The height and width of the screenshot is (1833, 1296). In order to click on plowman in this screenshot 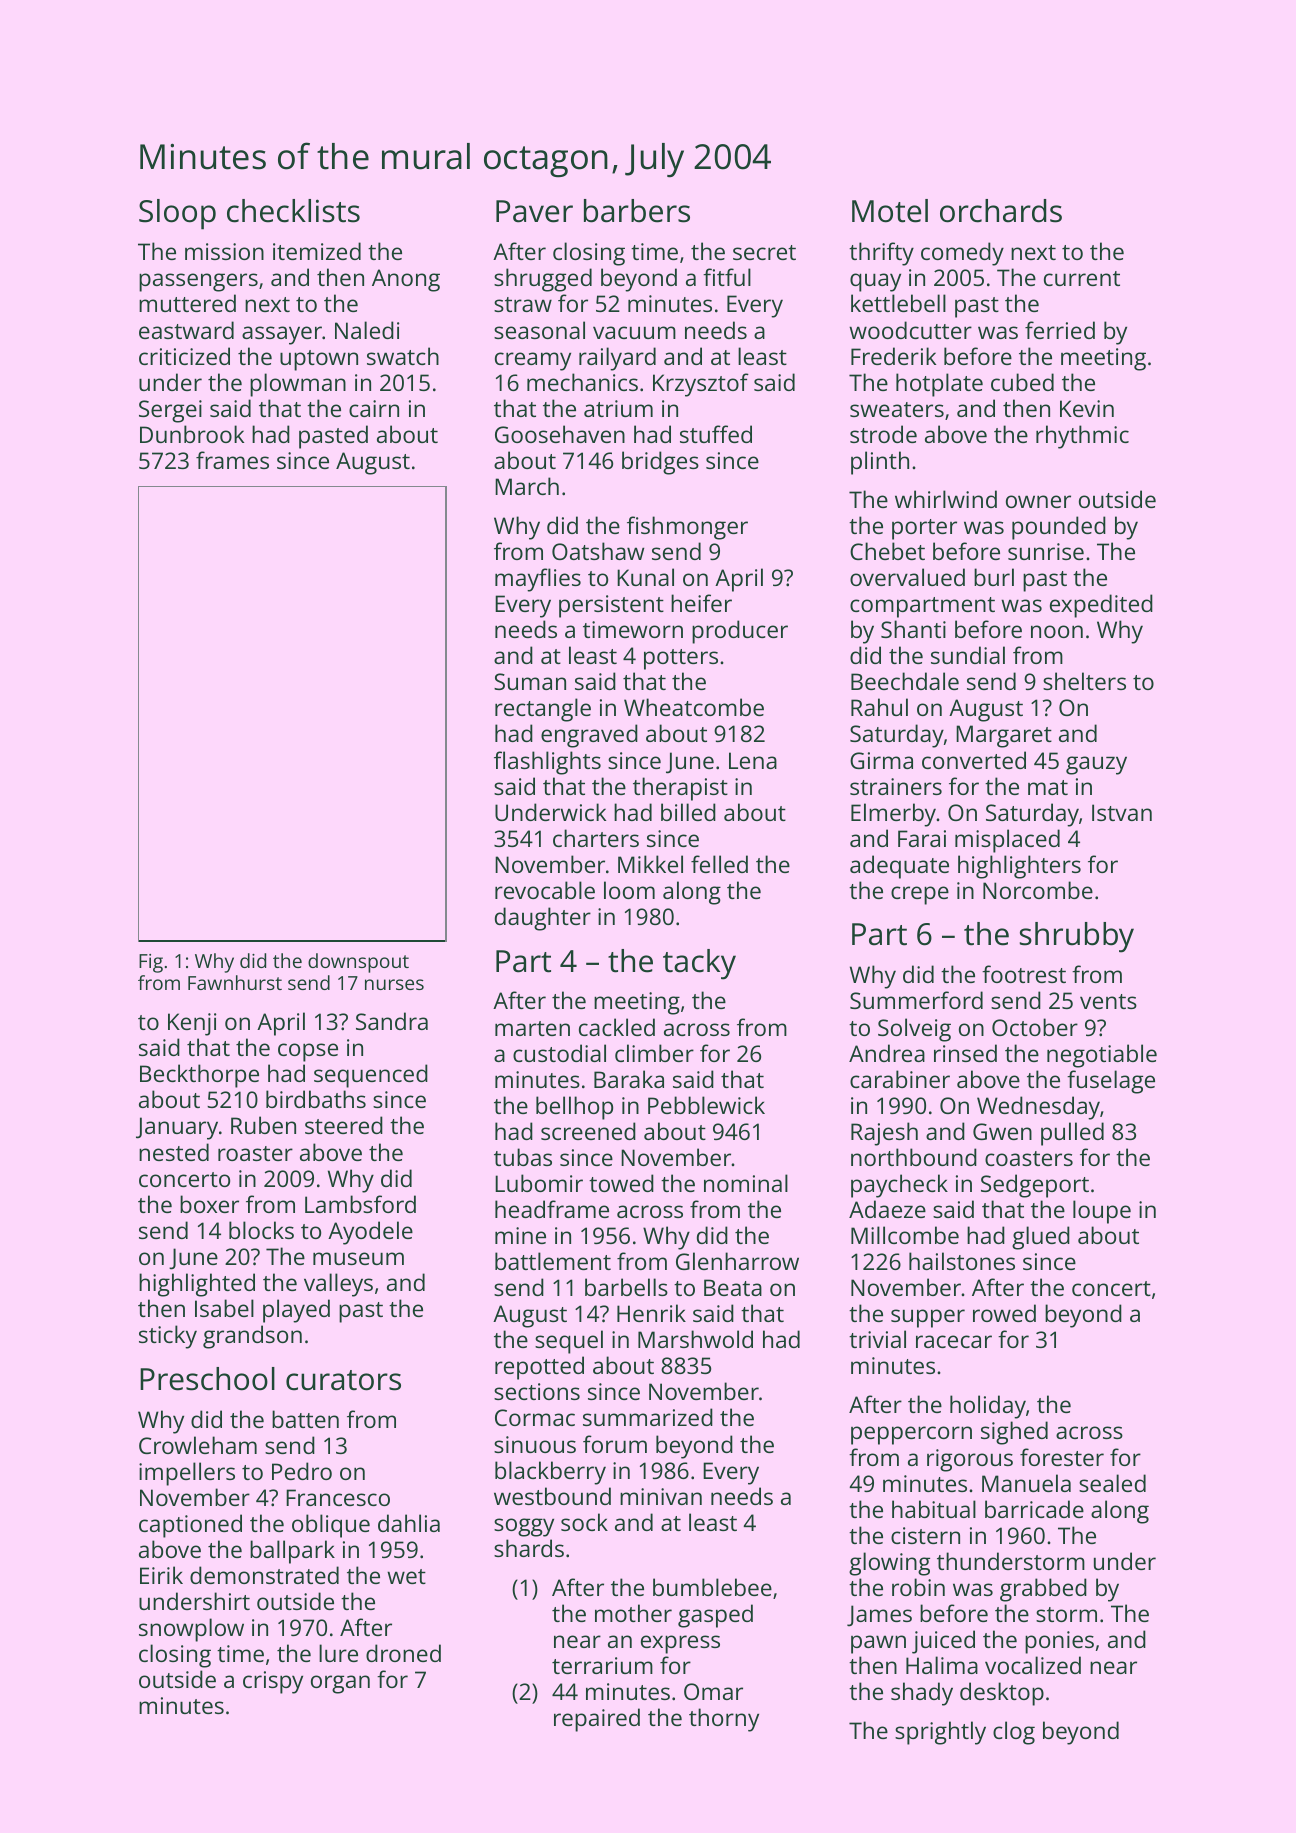, I will do `click(298, 385)`.
